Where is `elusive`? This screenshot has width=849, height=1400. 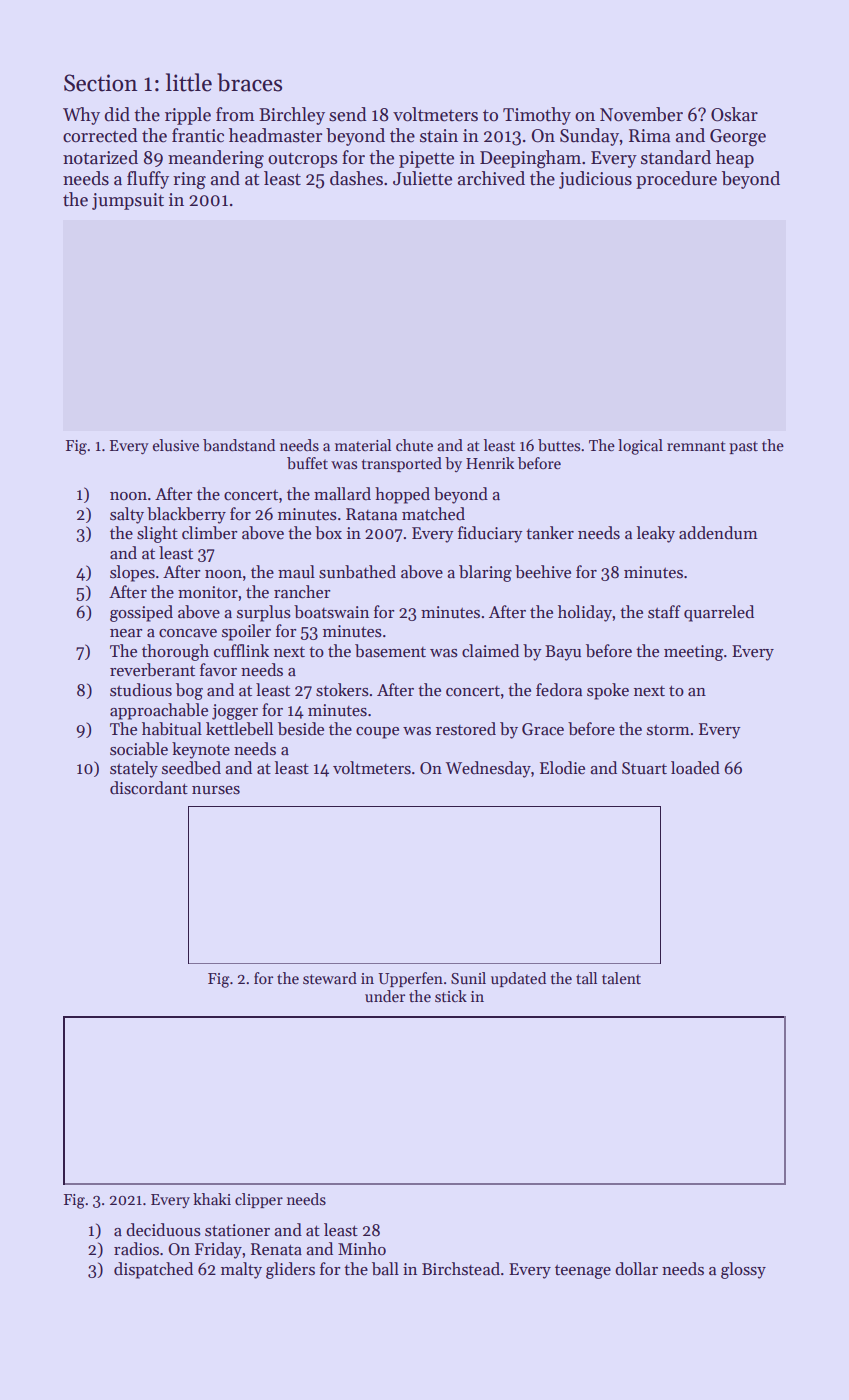
elusive is located at coordinates (176, 445).
